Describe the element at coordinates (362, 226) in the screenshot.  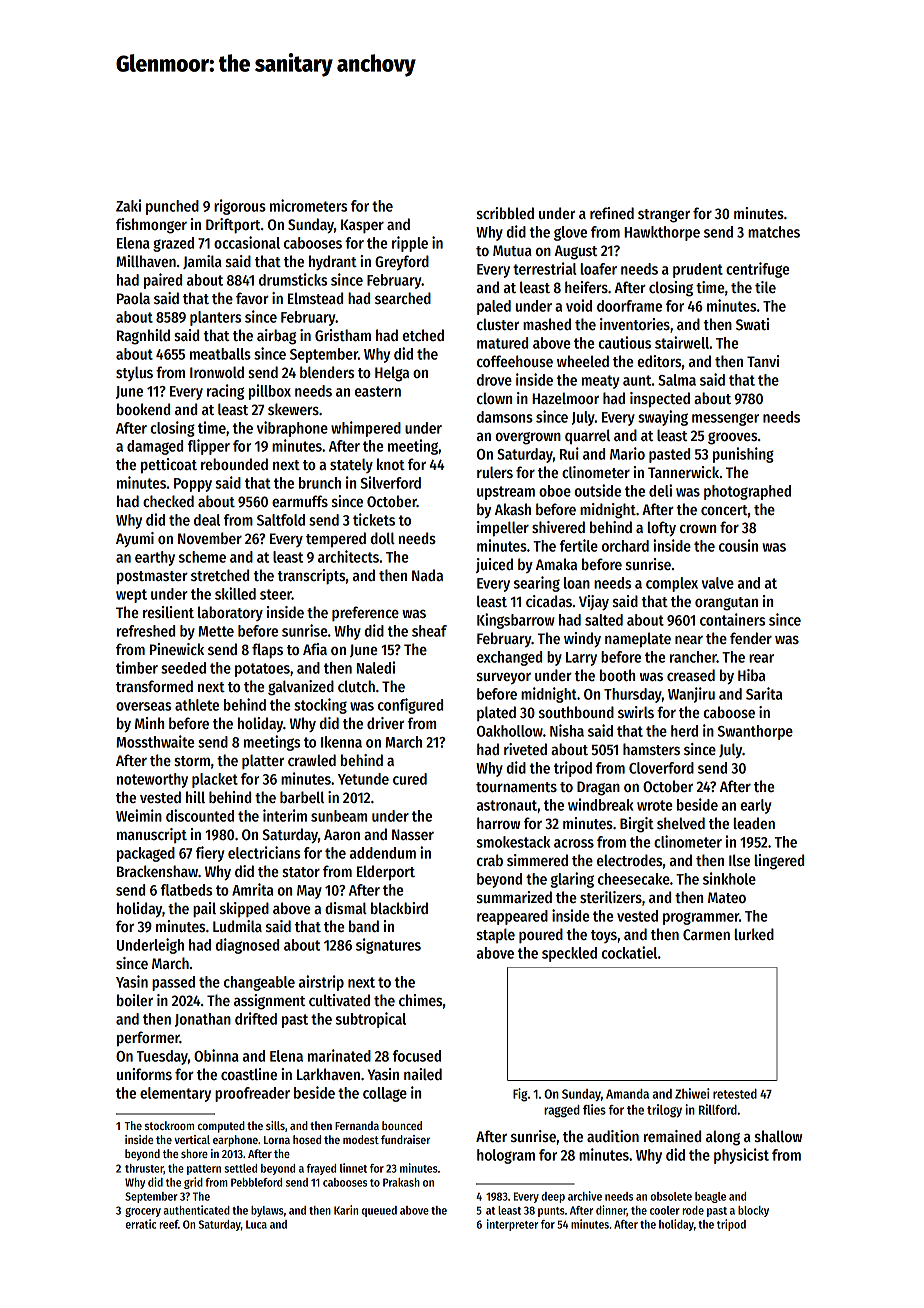
I see `Kasper` at that location.
